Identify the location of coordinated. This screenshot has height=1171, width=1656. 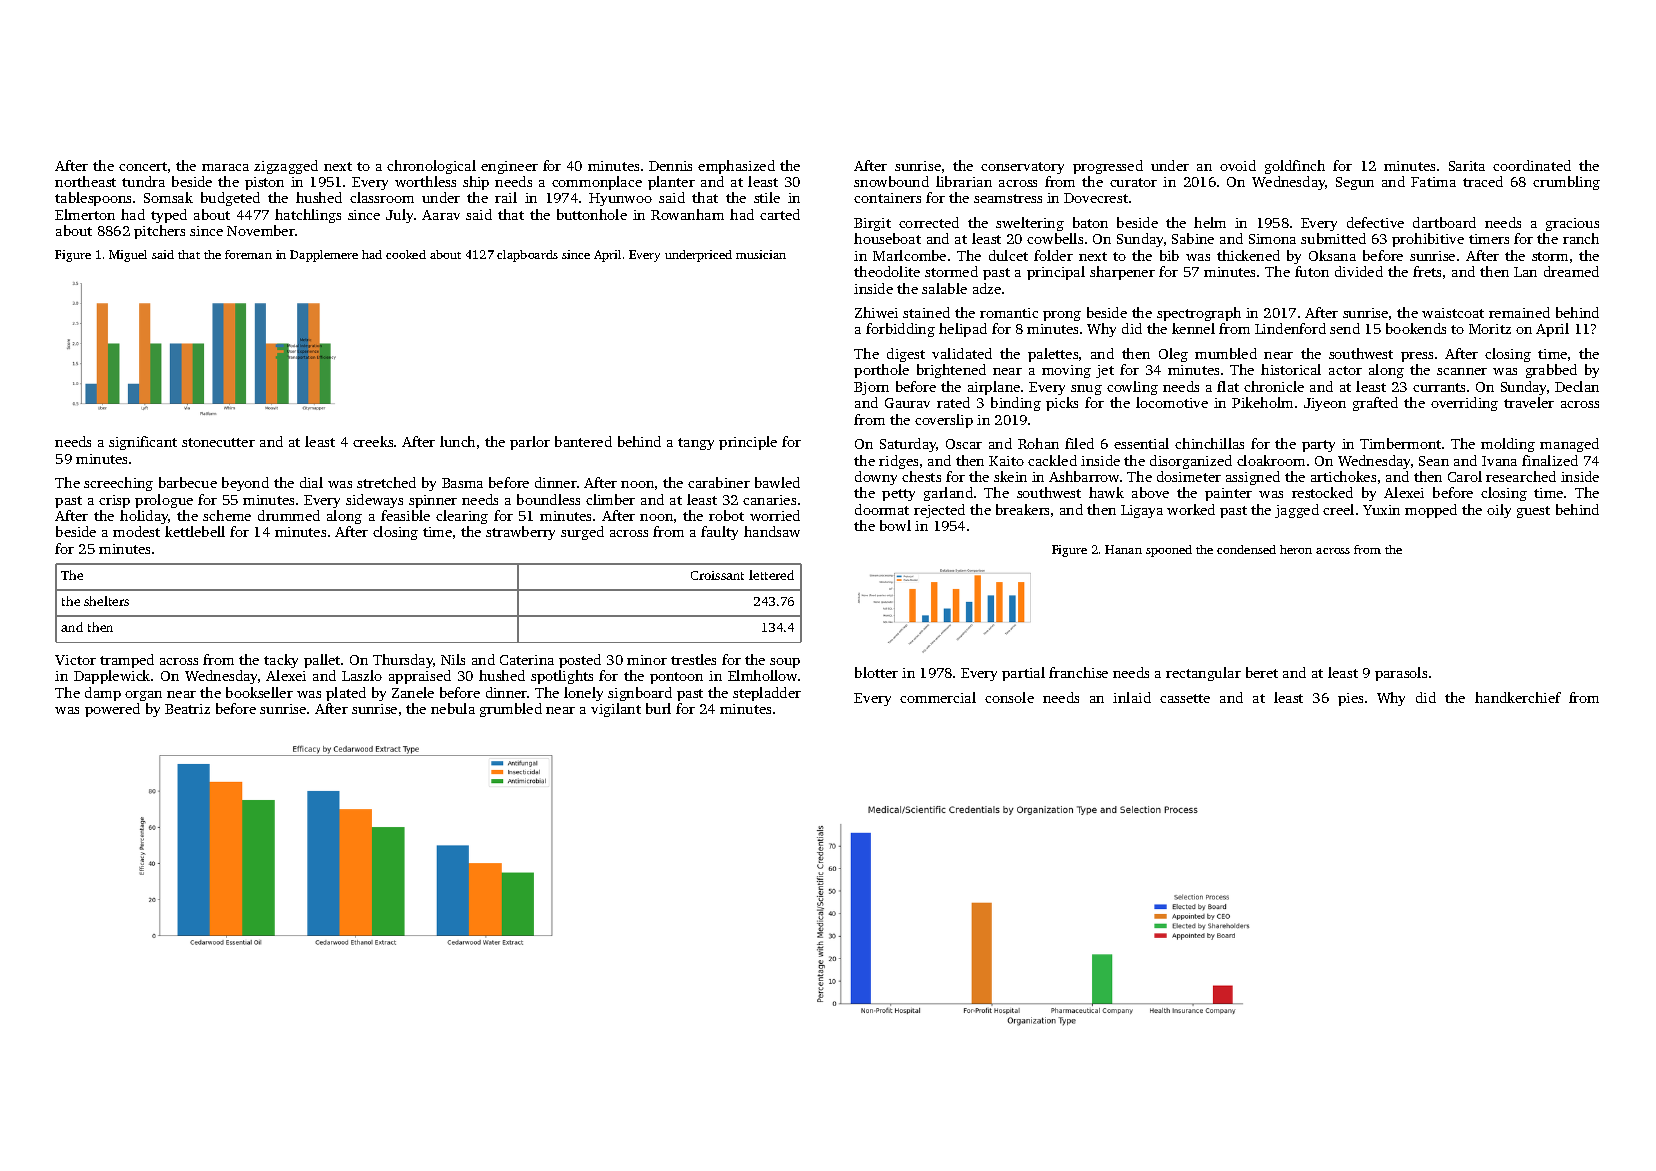
(1532, 165).
